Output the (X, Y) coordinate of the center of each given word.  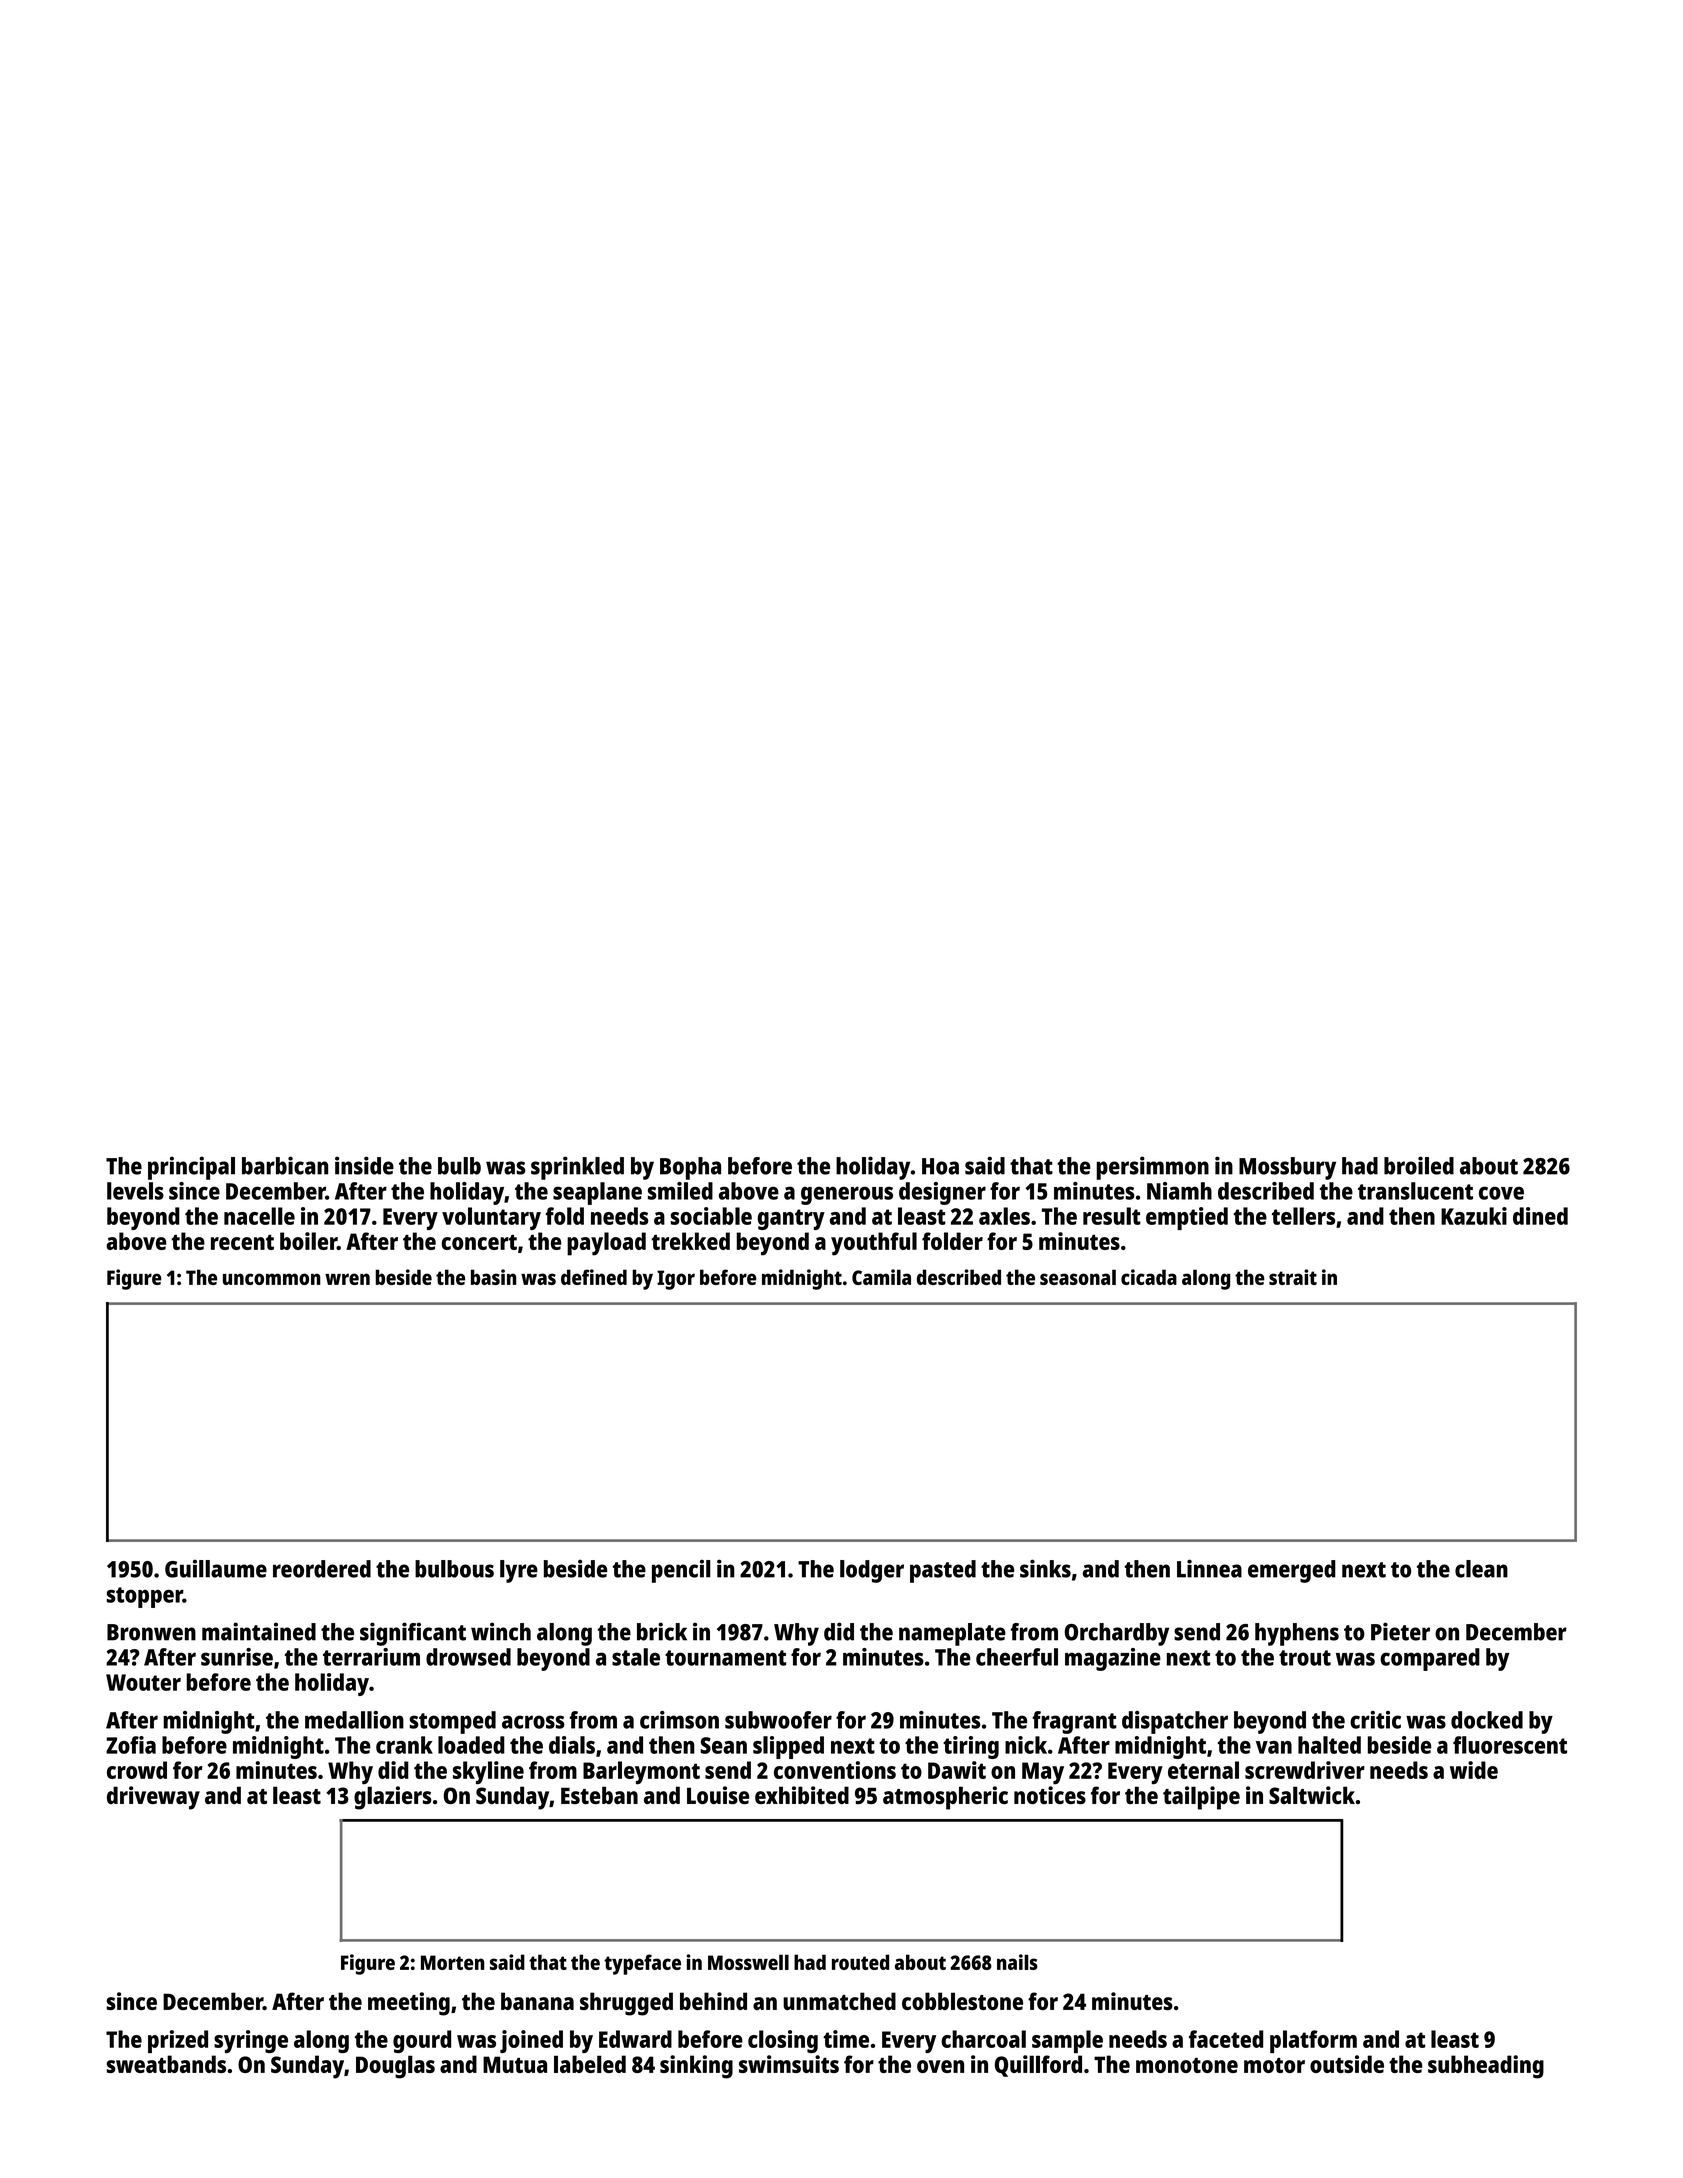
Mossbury (1287, 1168)
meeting (409, 2004)
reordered (322, 1569)
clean (1481, 1569)
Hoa (940, 1166)
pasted (943, 1571)
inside (364, 1165)
